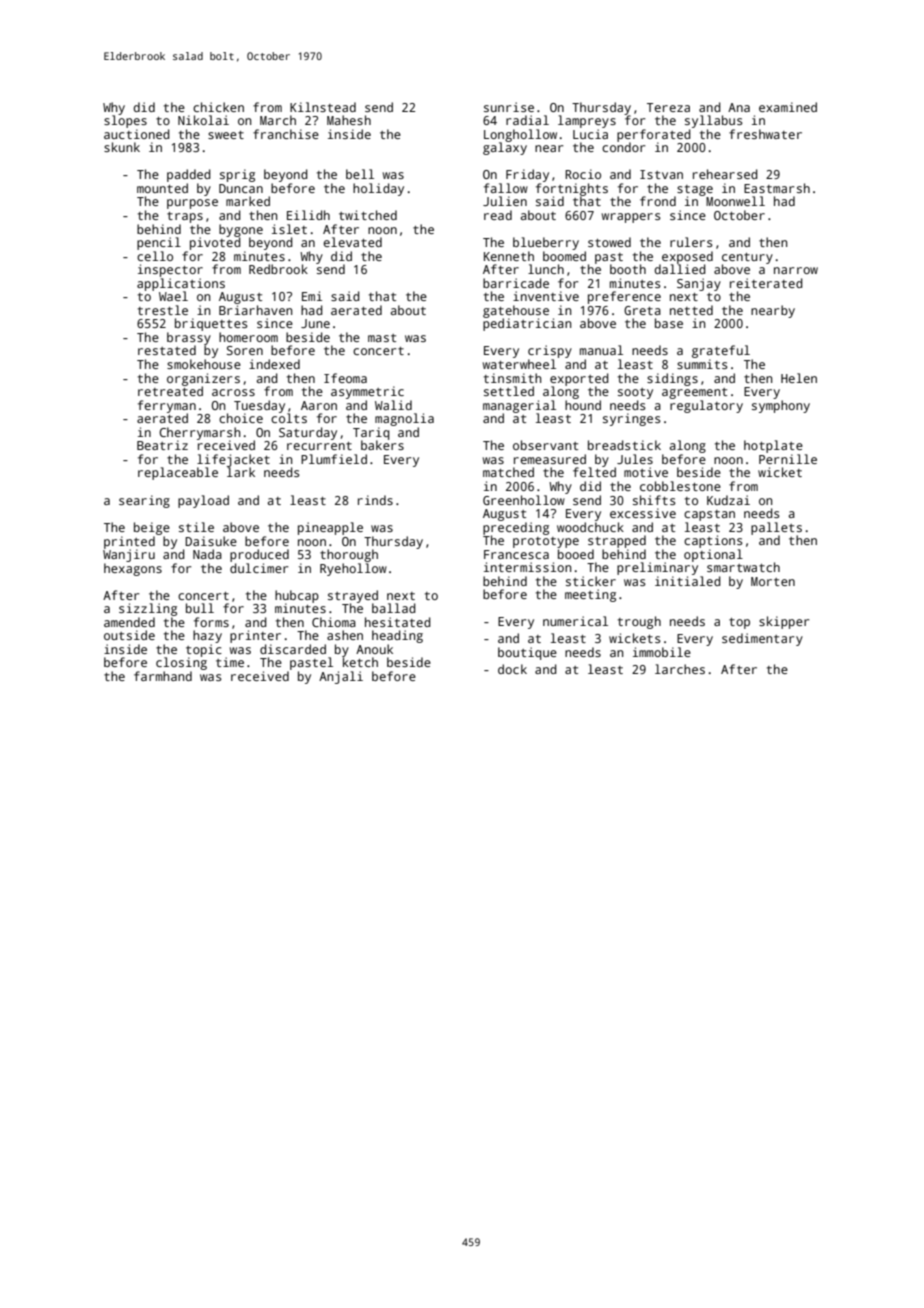  Describe the element at coordinates (230, 662) in the document. I see `time` at that location.
